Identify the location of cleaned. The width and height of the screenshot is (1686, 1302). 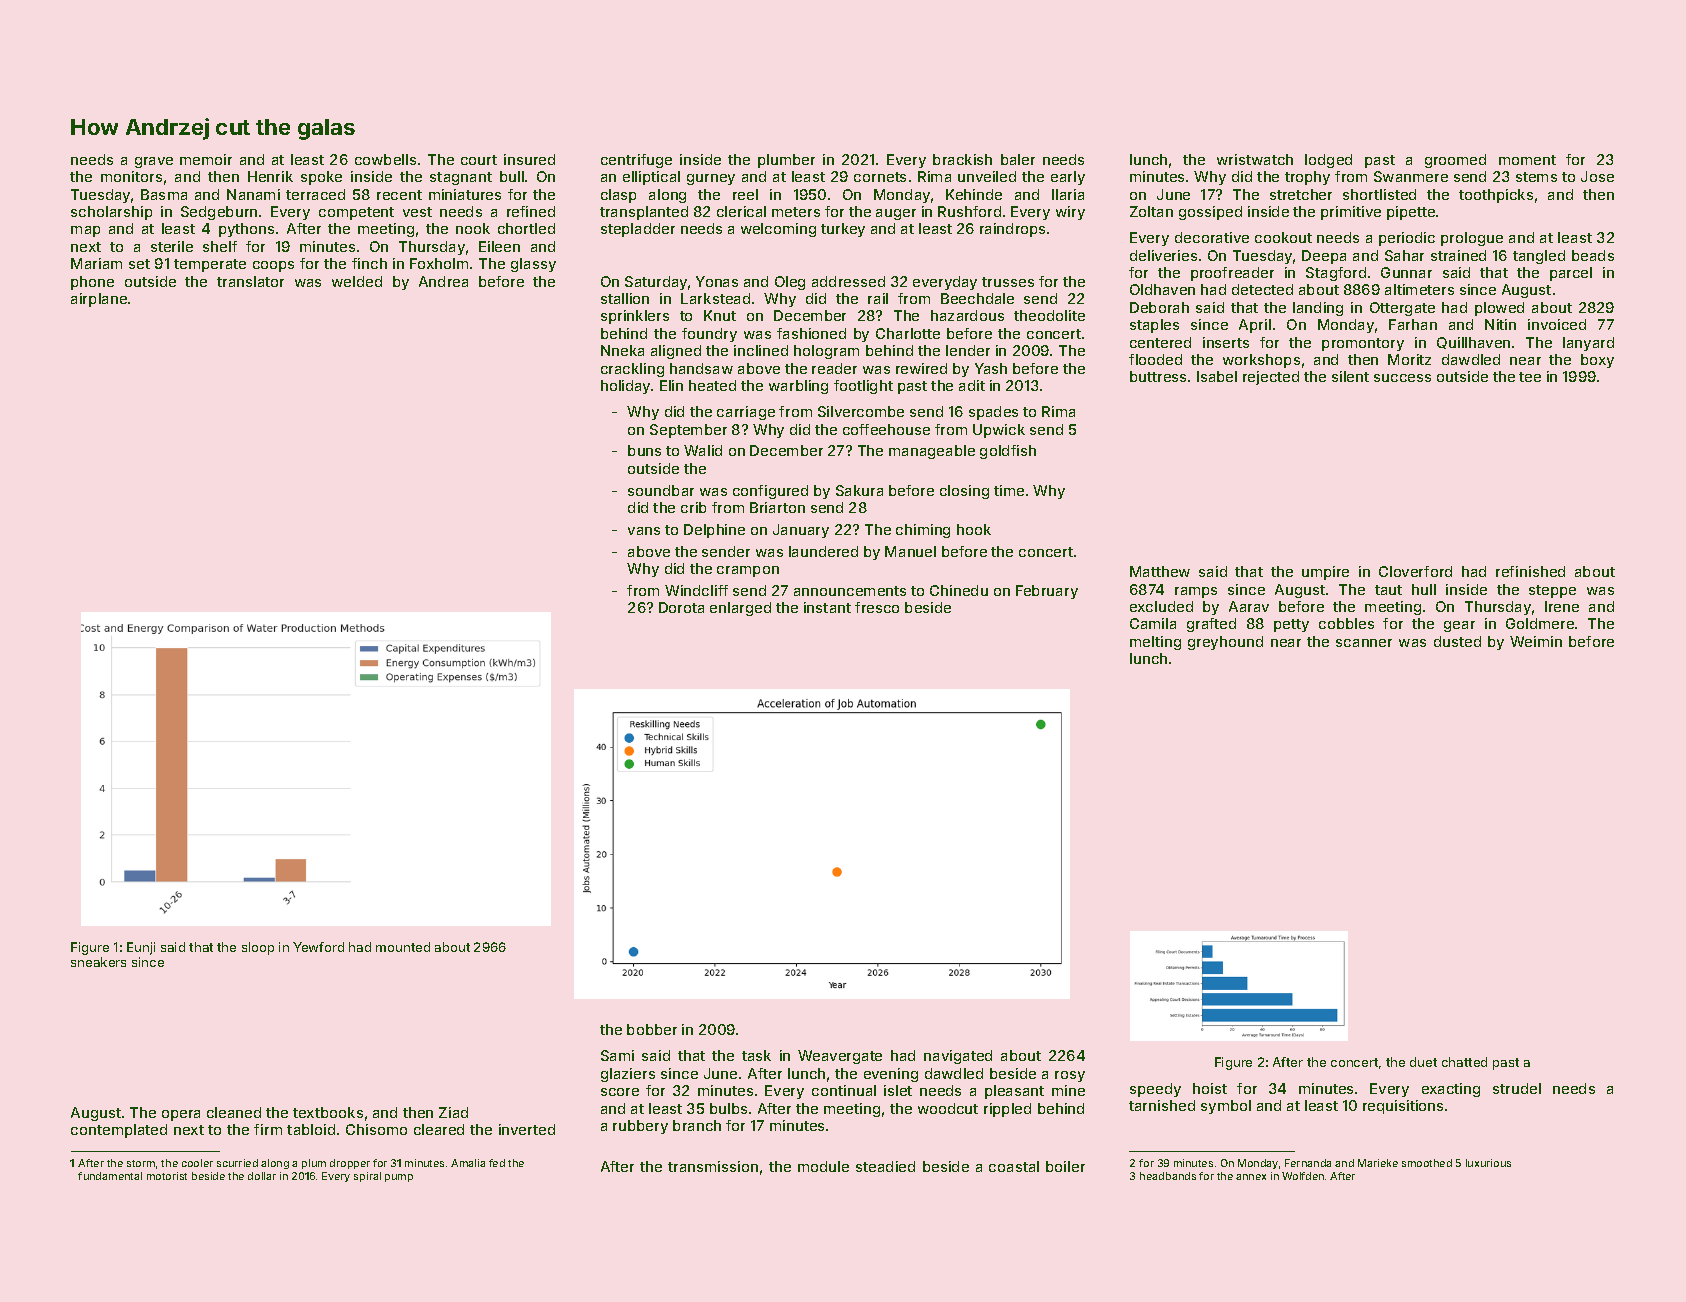
(234, 1112).
